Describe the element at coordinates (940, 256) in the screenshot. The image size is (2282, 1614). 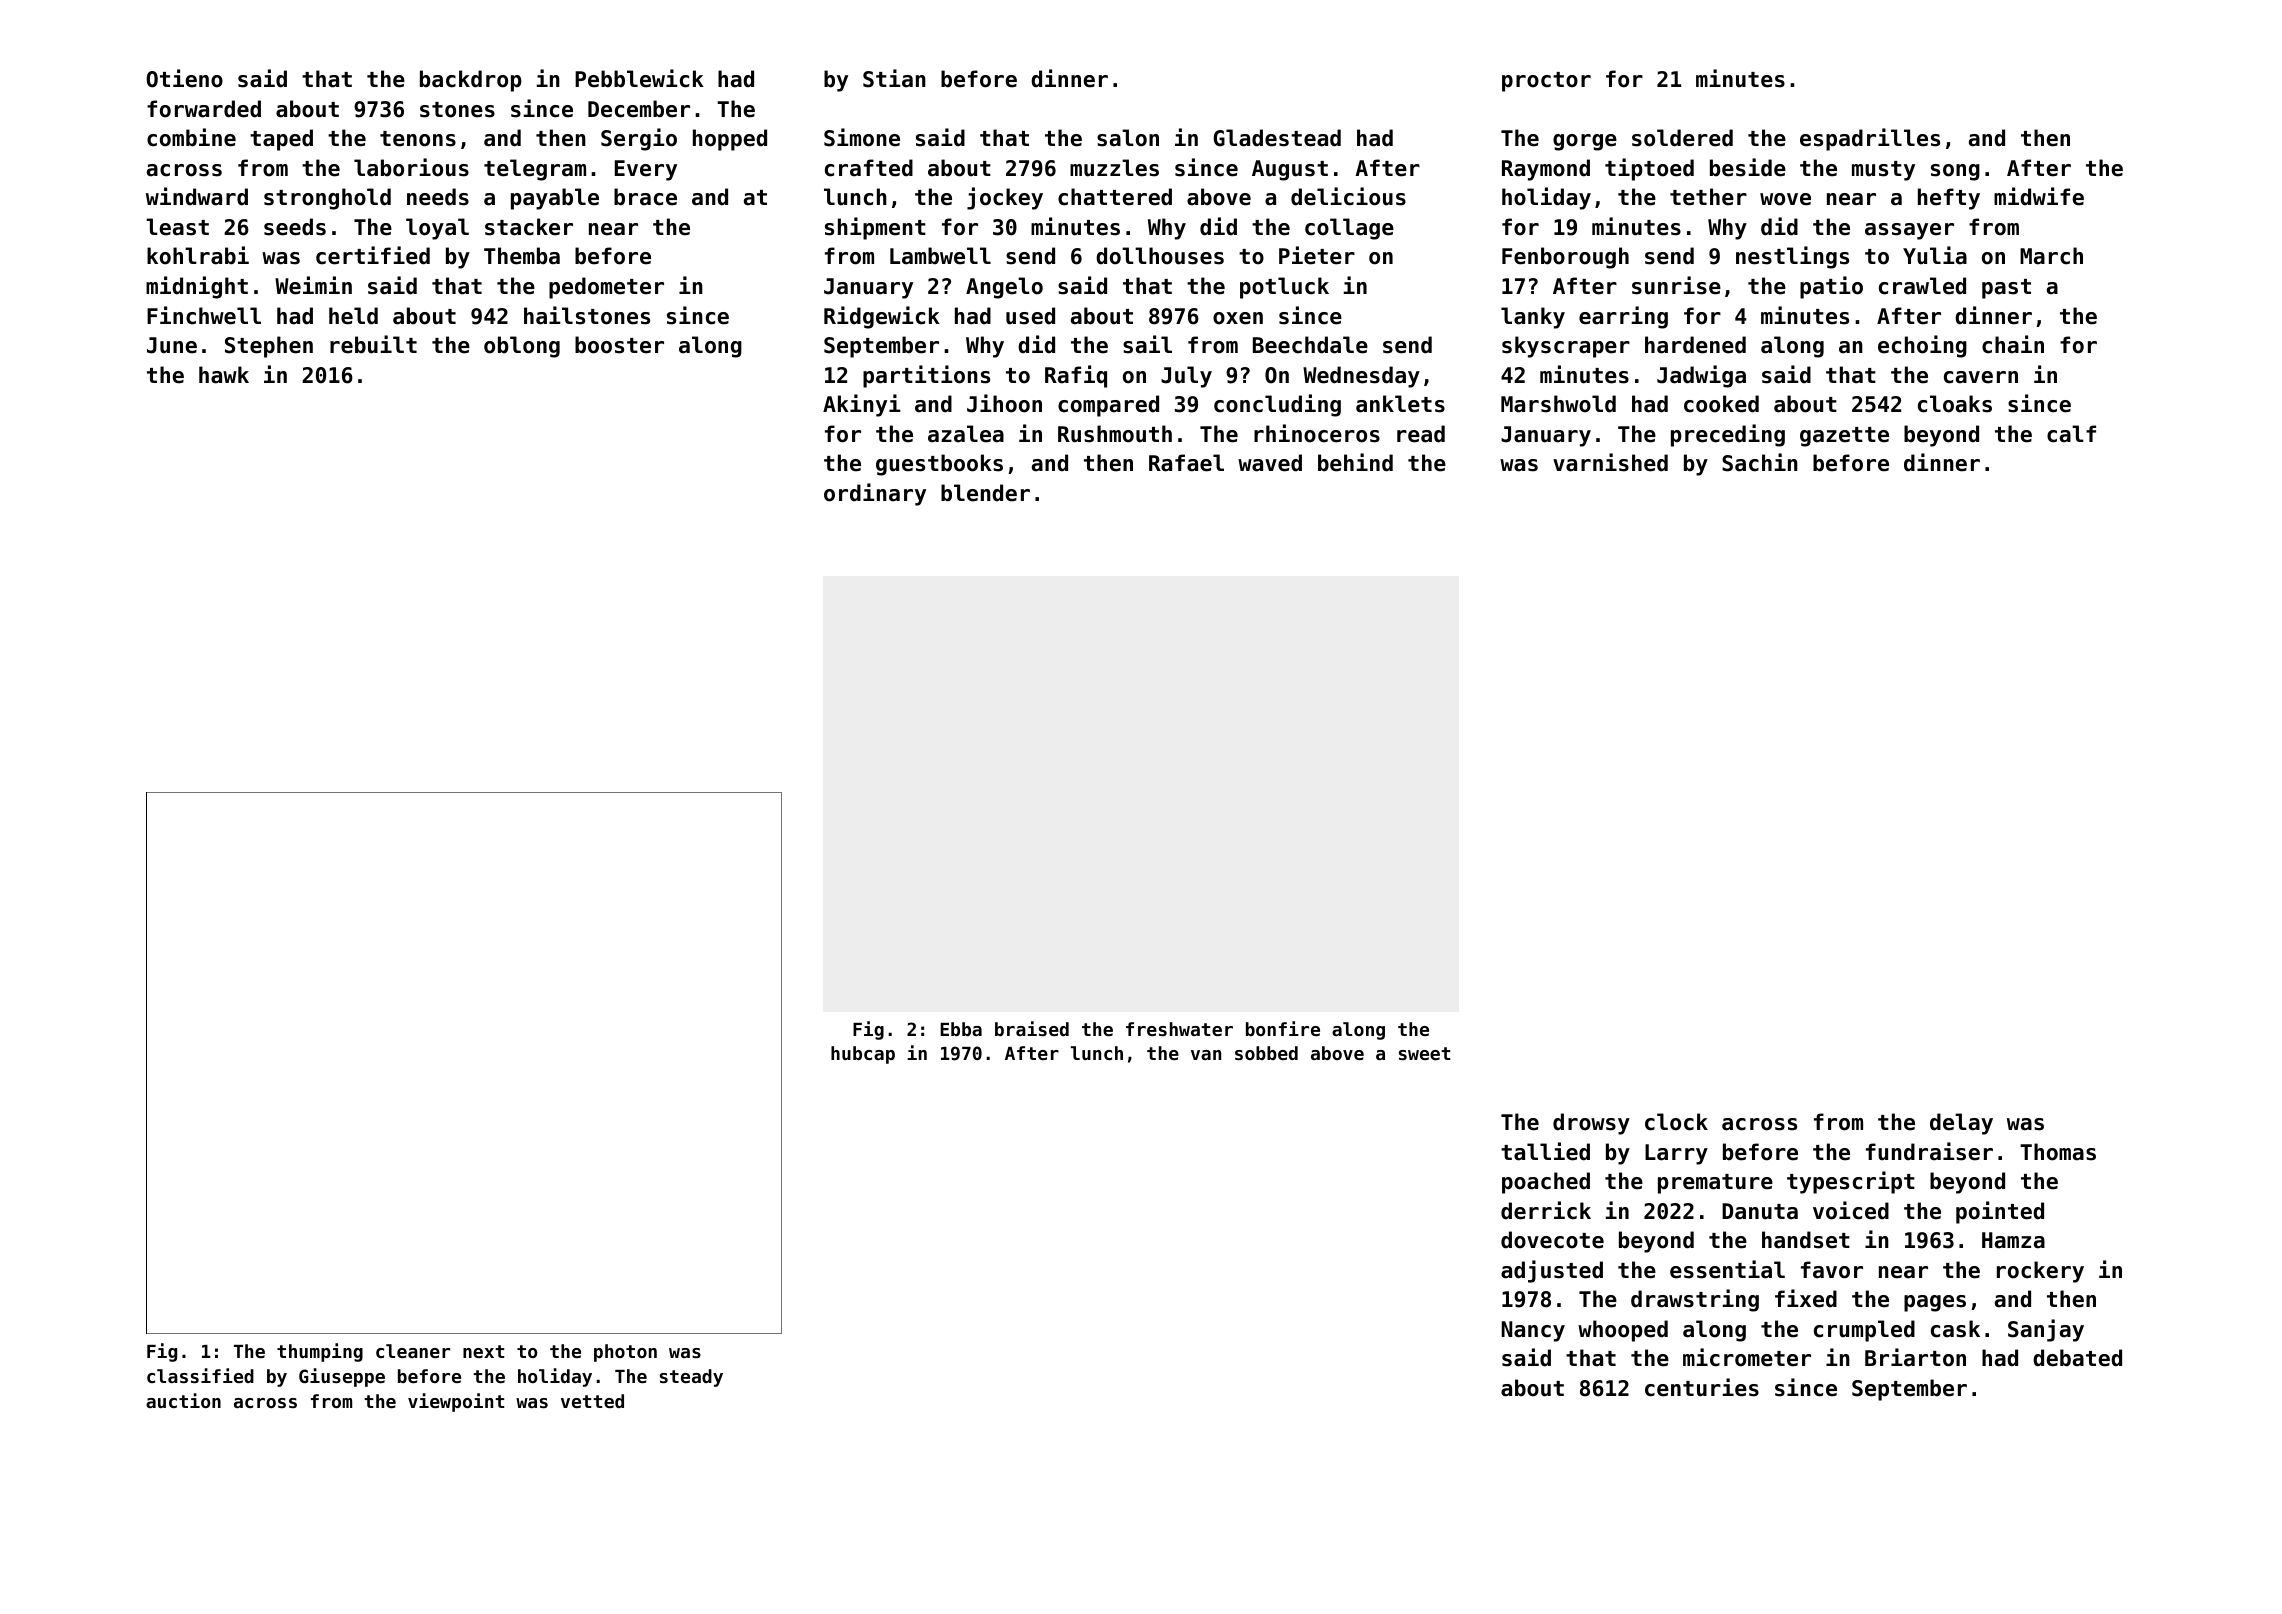
I see `Lambwell` at that location.
